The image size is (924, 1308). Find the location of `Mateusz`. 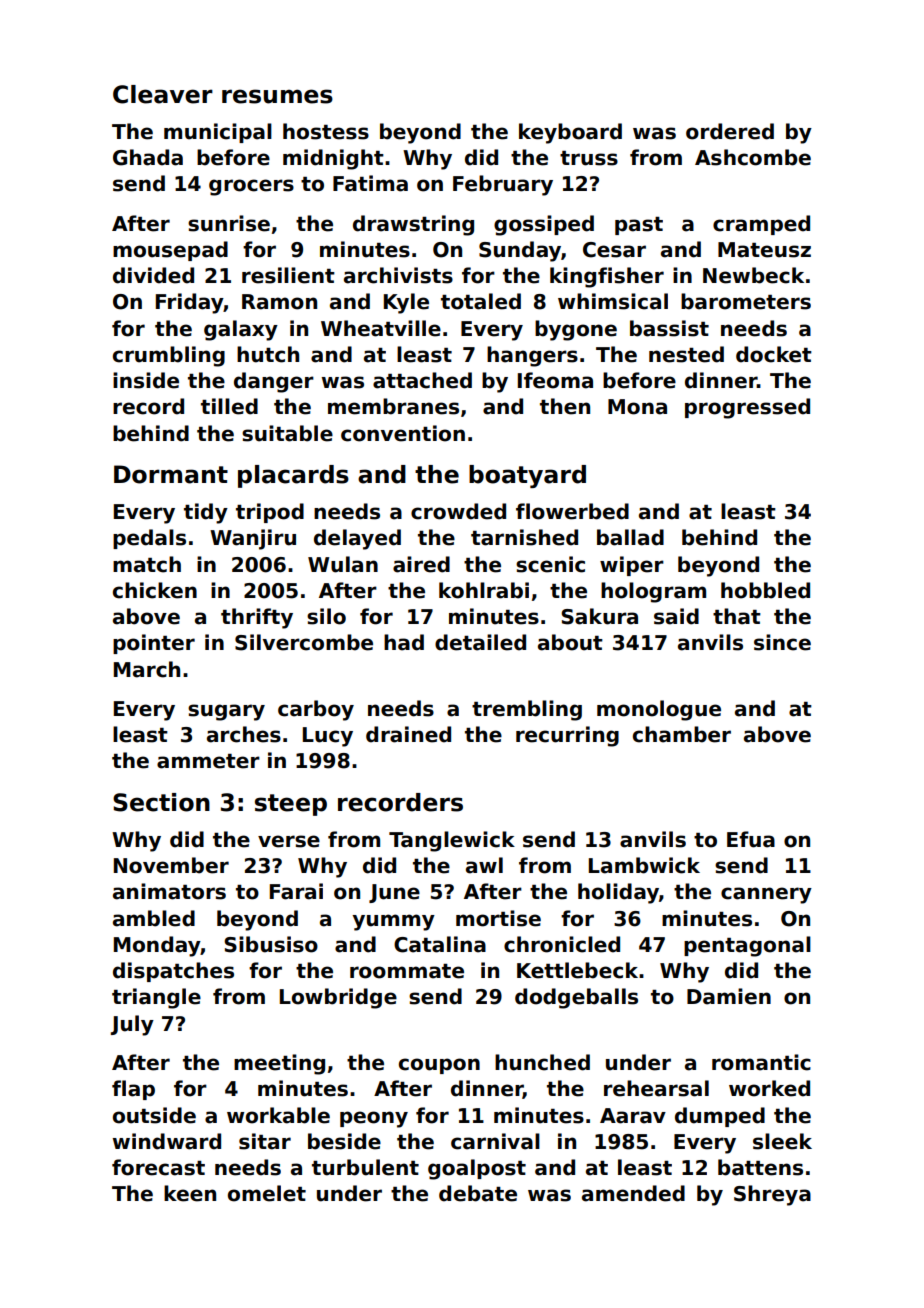

Mateusz is located at coordinates (764, 250).
